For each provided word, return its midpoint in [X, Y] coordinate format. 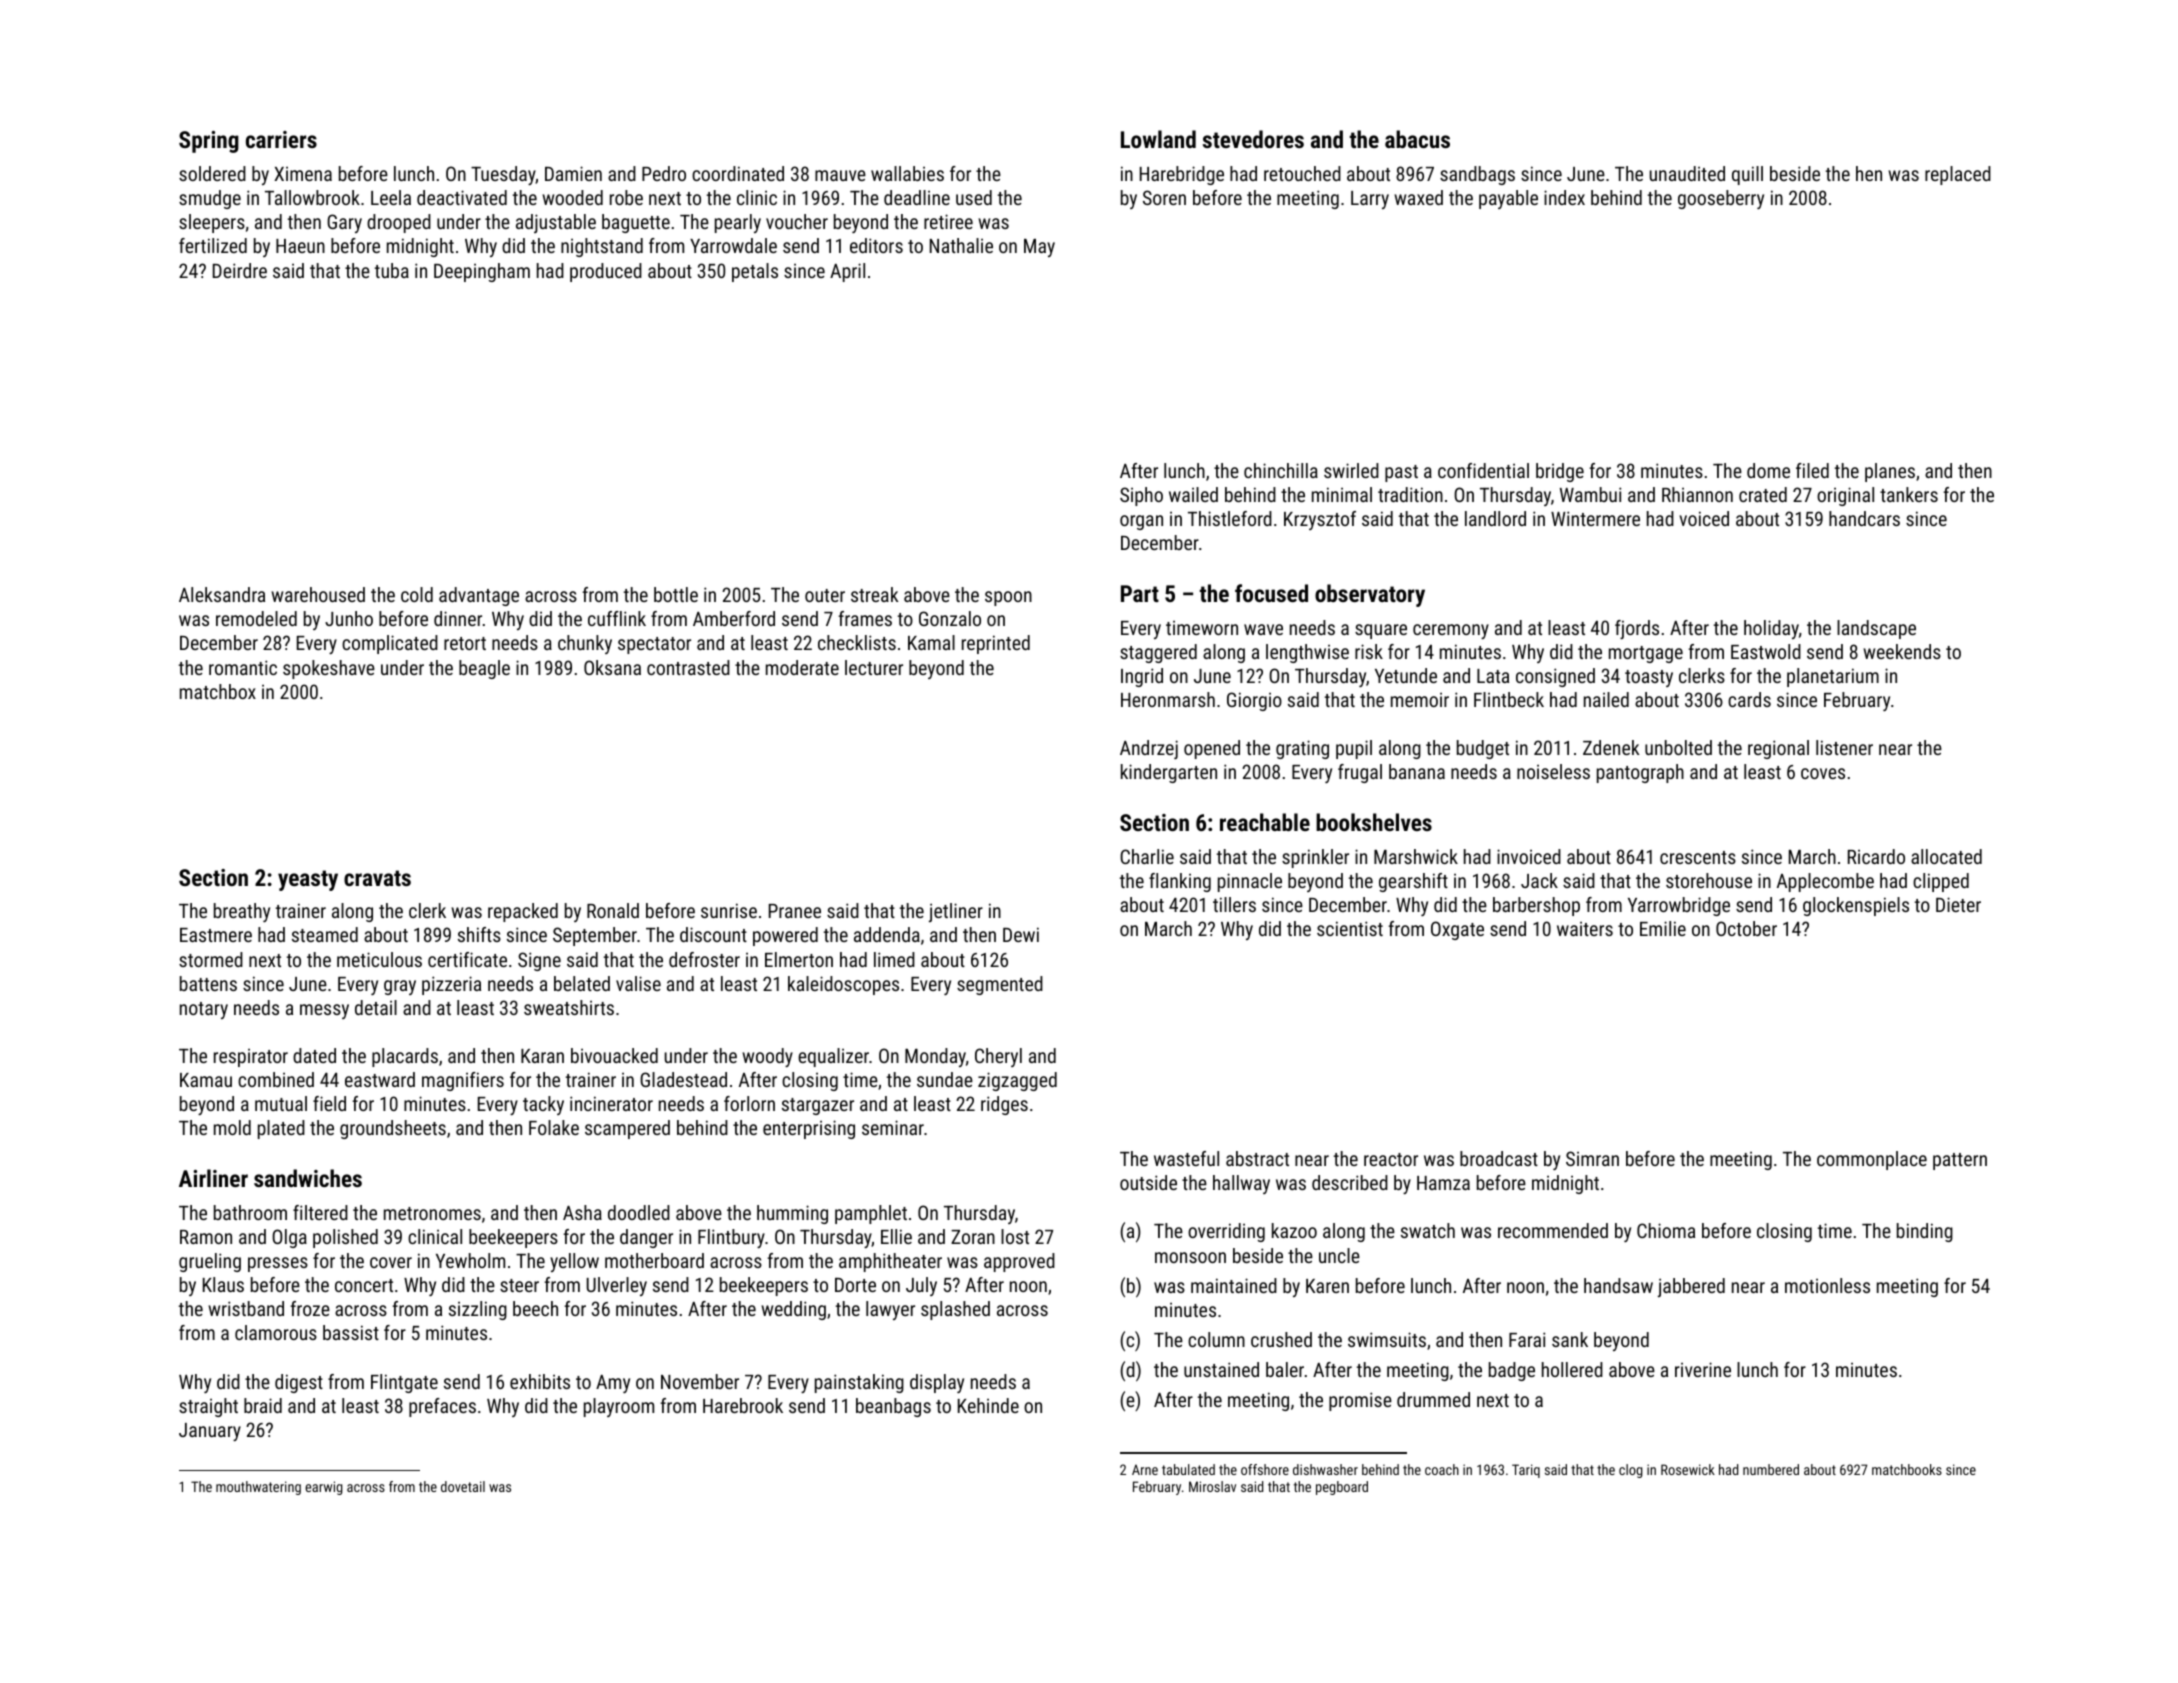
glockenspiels [1856, 906]
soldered [212, 173]
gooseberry [1721, 199]
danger [646, 1238]
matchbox [218, 691]
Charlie [1147, 856]
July [921, 1286]
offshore [1265, 1469]
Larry [1370, 200]
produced [606, 272]
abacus [1417, 139]
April [847, 272]
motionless [1827, 1285]
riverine [1703, 1369]
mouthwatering [258, 1488]
